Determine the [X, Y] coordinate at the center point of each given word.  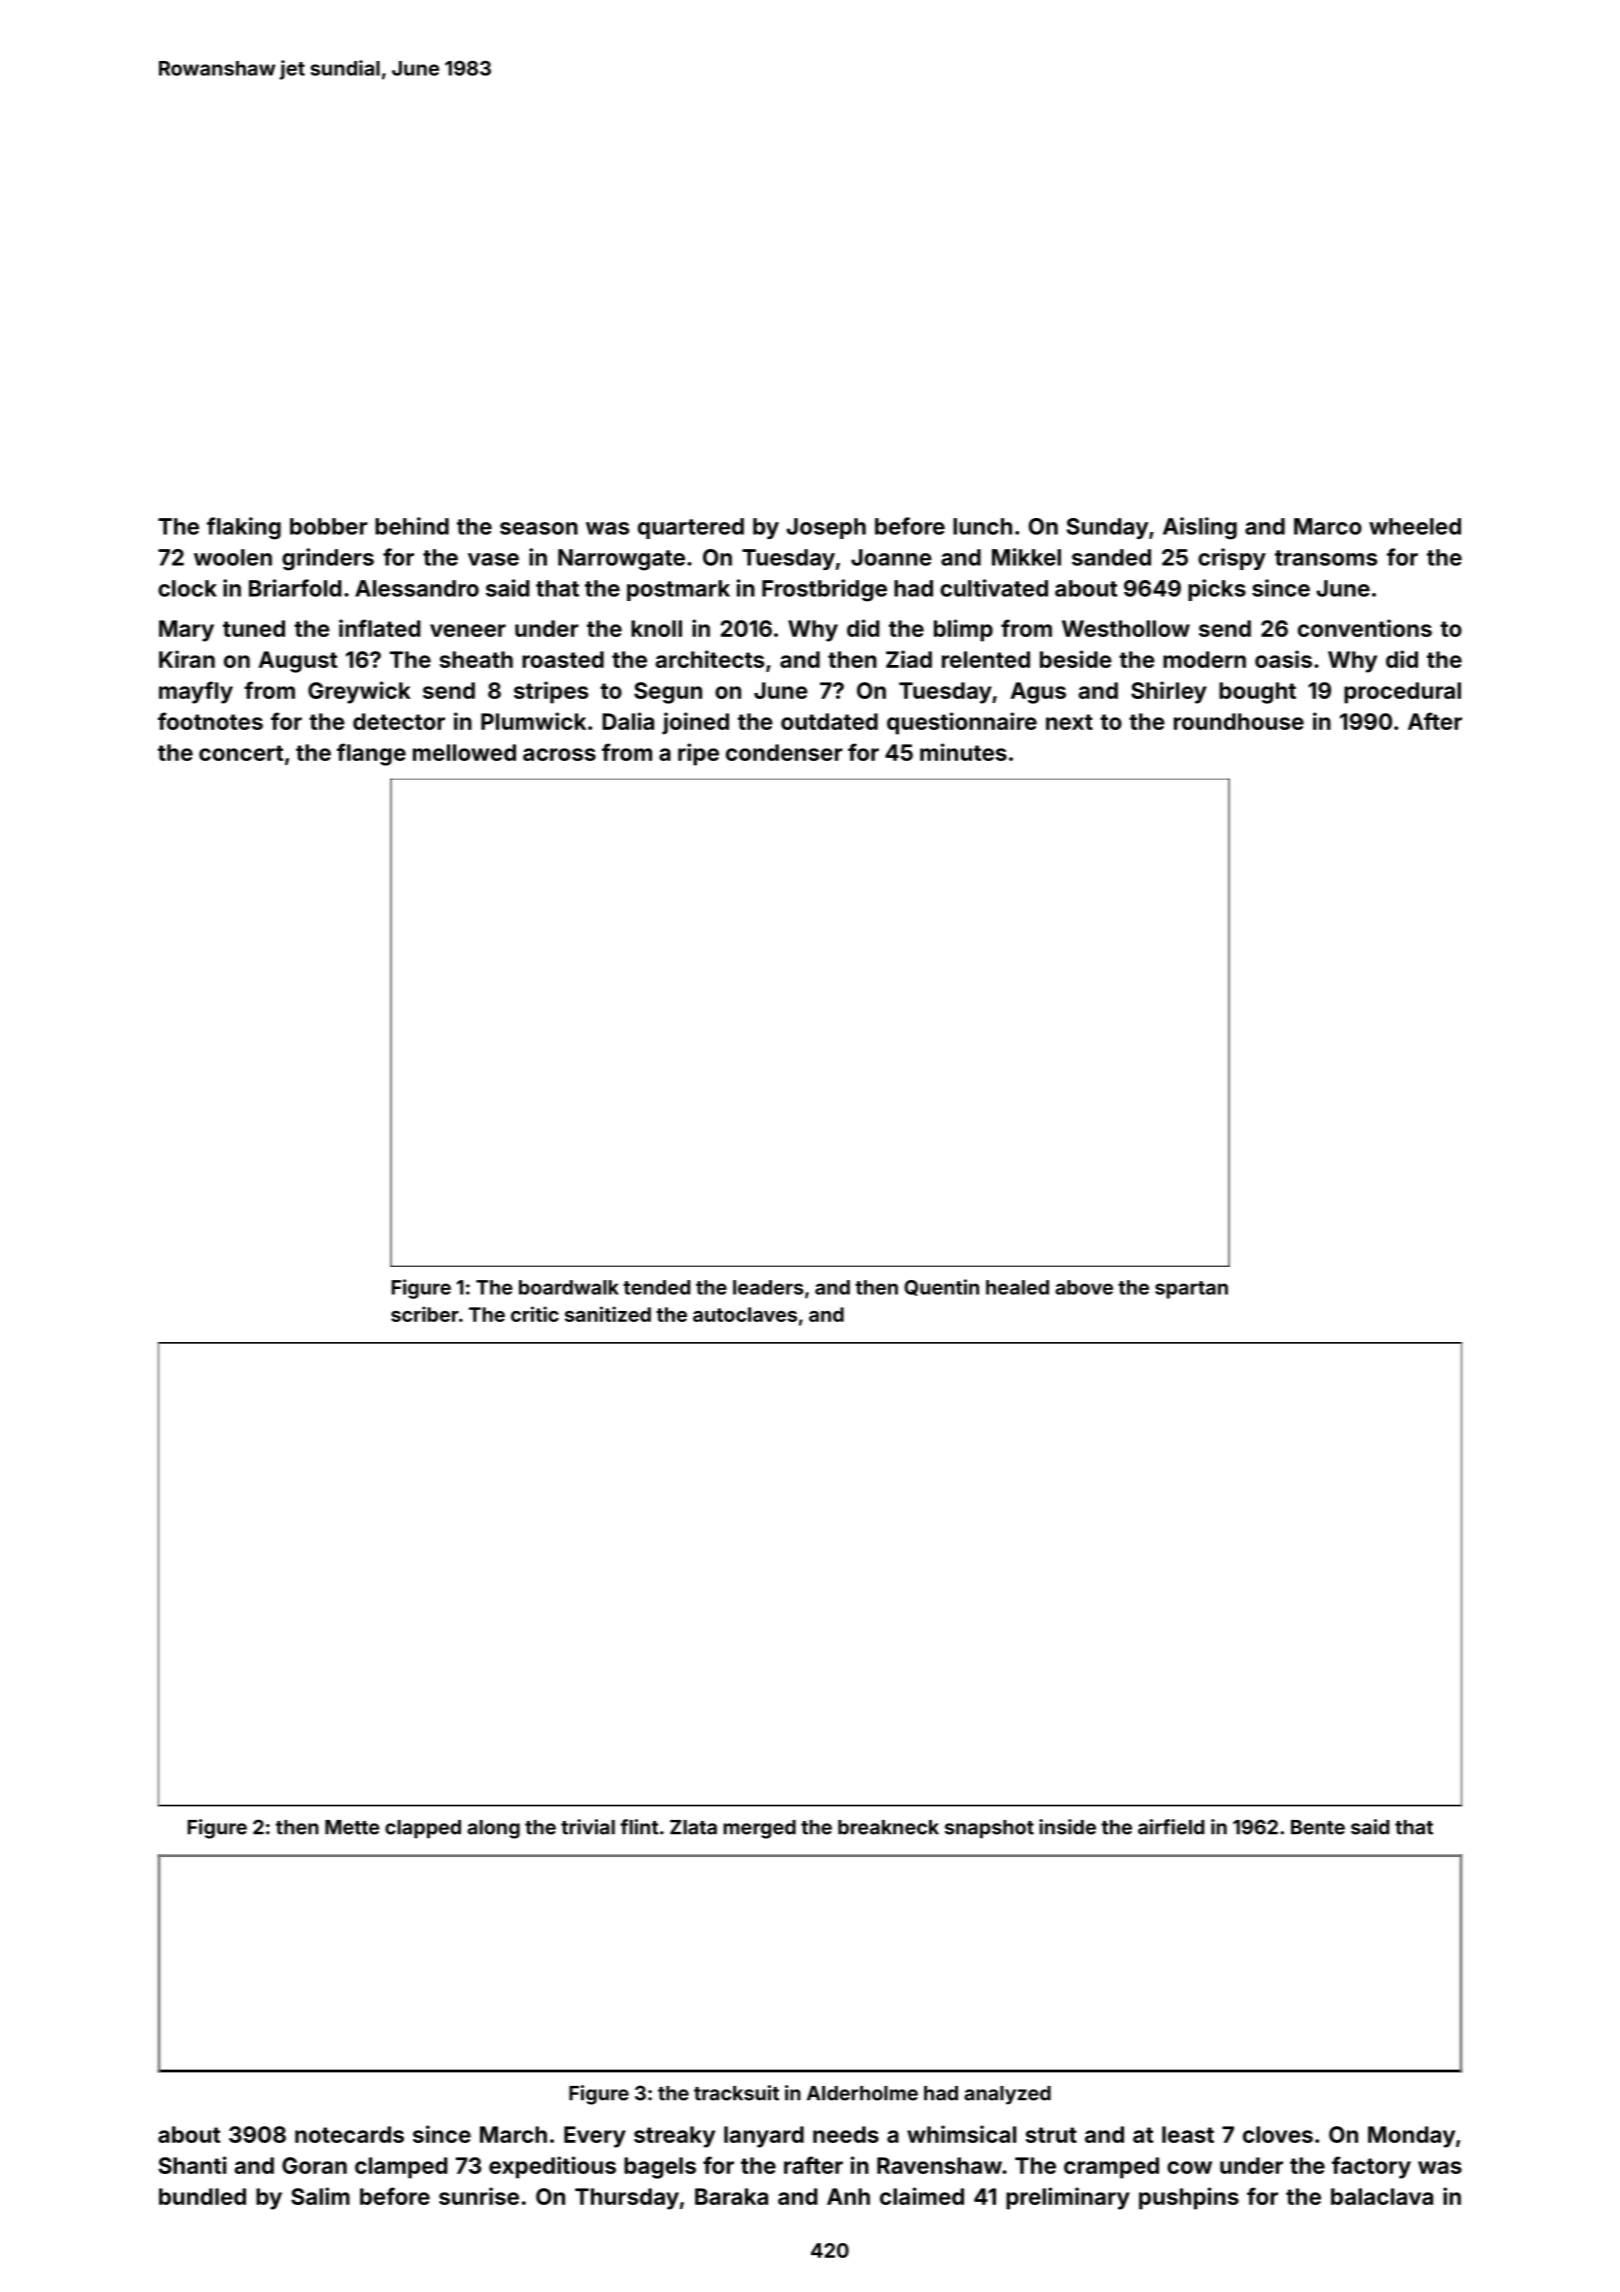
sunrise [479, 2196]
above [1084, 1287]
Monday [1411, 2137]
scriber [425, 1314]
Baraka [731, 2196]
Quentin [941, 1287]
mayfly [196, 692]
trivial [588, 1827]
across [559, 754]
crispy [1232, 559]
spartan [1191, 1290]
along [493, 1829]
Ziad [909, 659]
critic [535, 1314]
